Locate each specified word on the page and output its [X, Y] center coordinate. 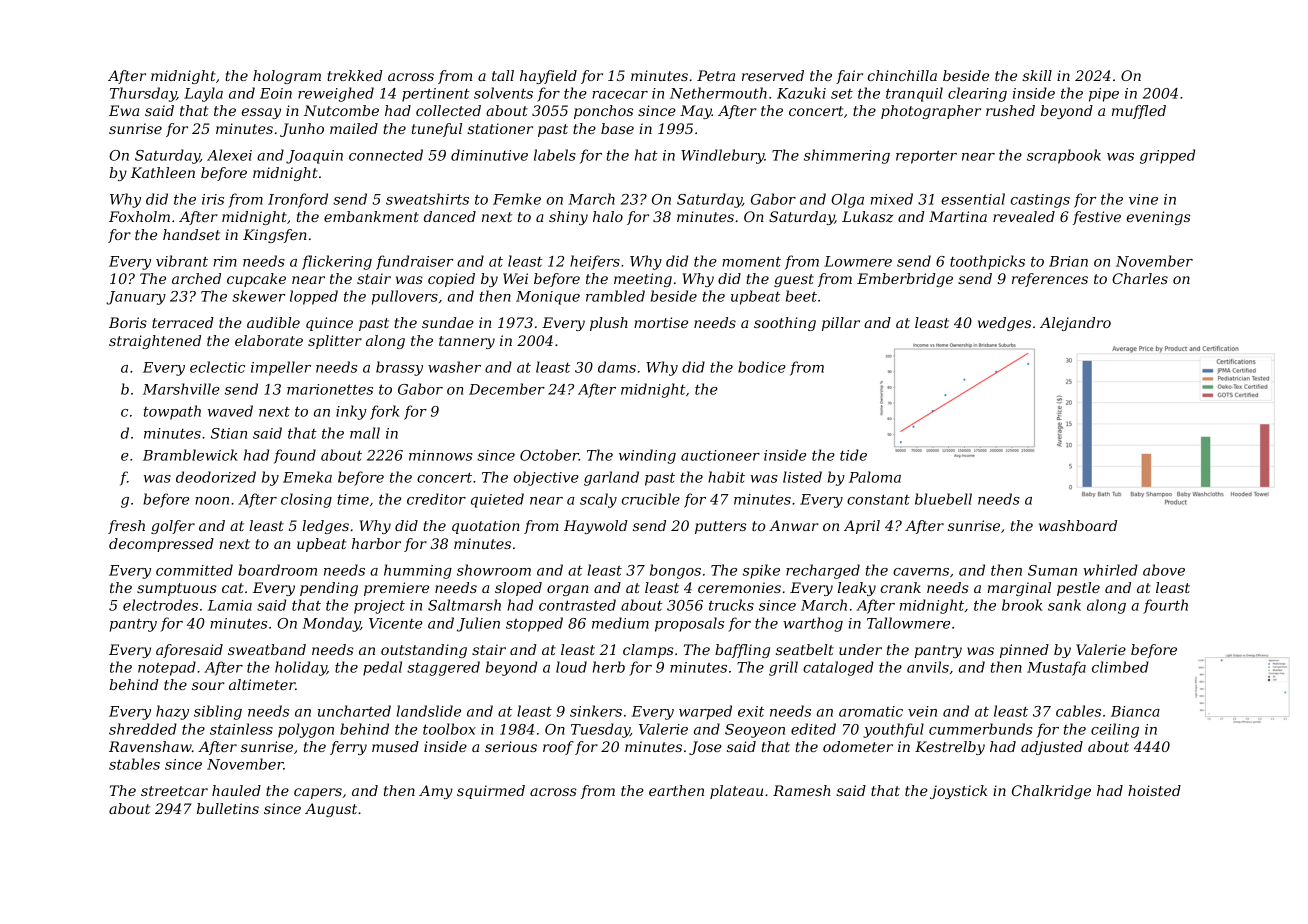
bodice [762, 367]
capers [318, 793]
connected [386, 155]
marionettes [330, 389]
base [617, 128]
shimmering [847, 156]
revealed [1024, 216]
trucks [731, 605]
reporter [926, 157]
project [379, 607]
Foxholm [139, 216]
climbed [1120, 667]
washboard [1078, 525]
